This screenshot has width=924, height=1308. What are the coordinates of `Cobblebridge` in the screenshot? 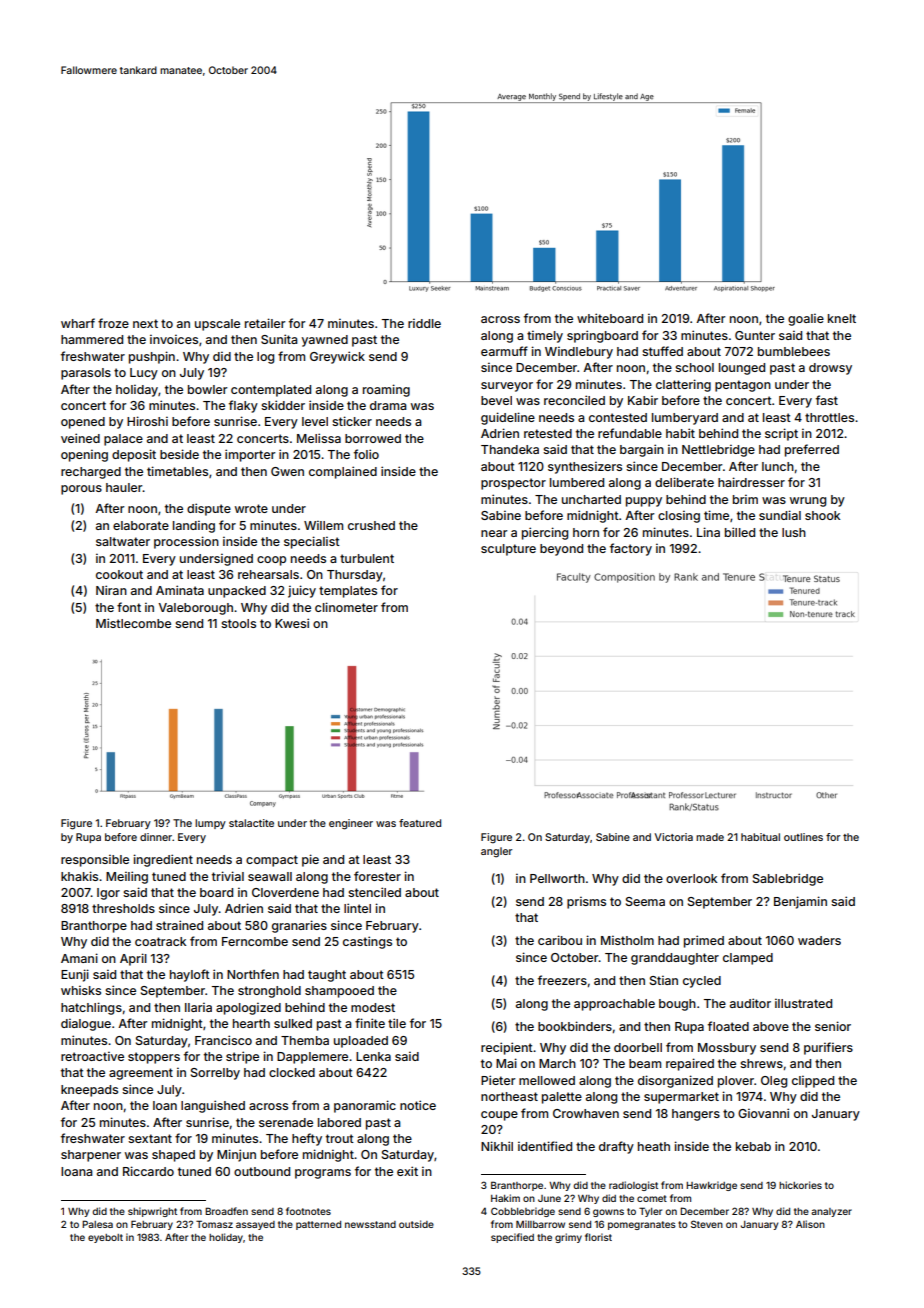 It's located at (523, 1212).
